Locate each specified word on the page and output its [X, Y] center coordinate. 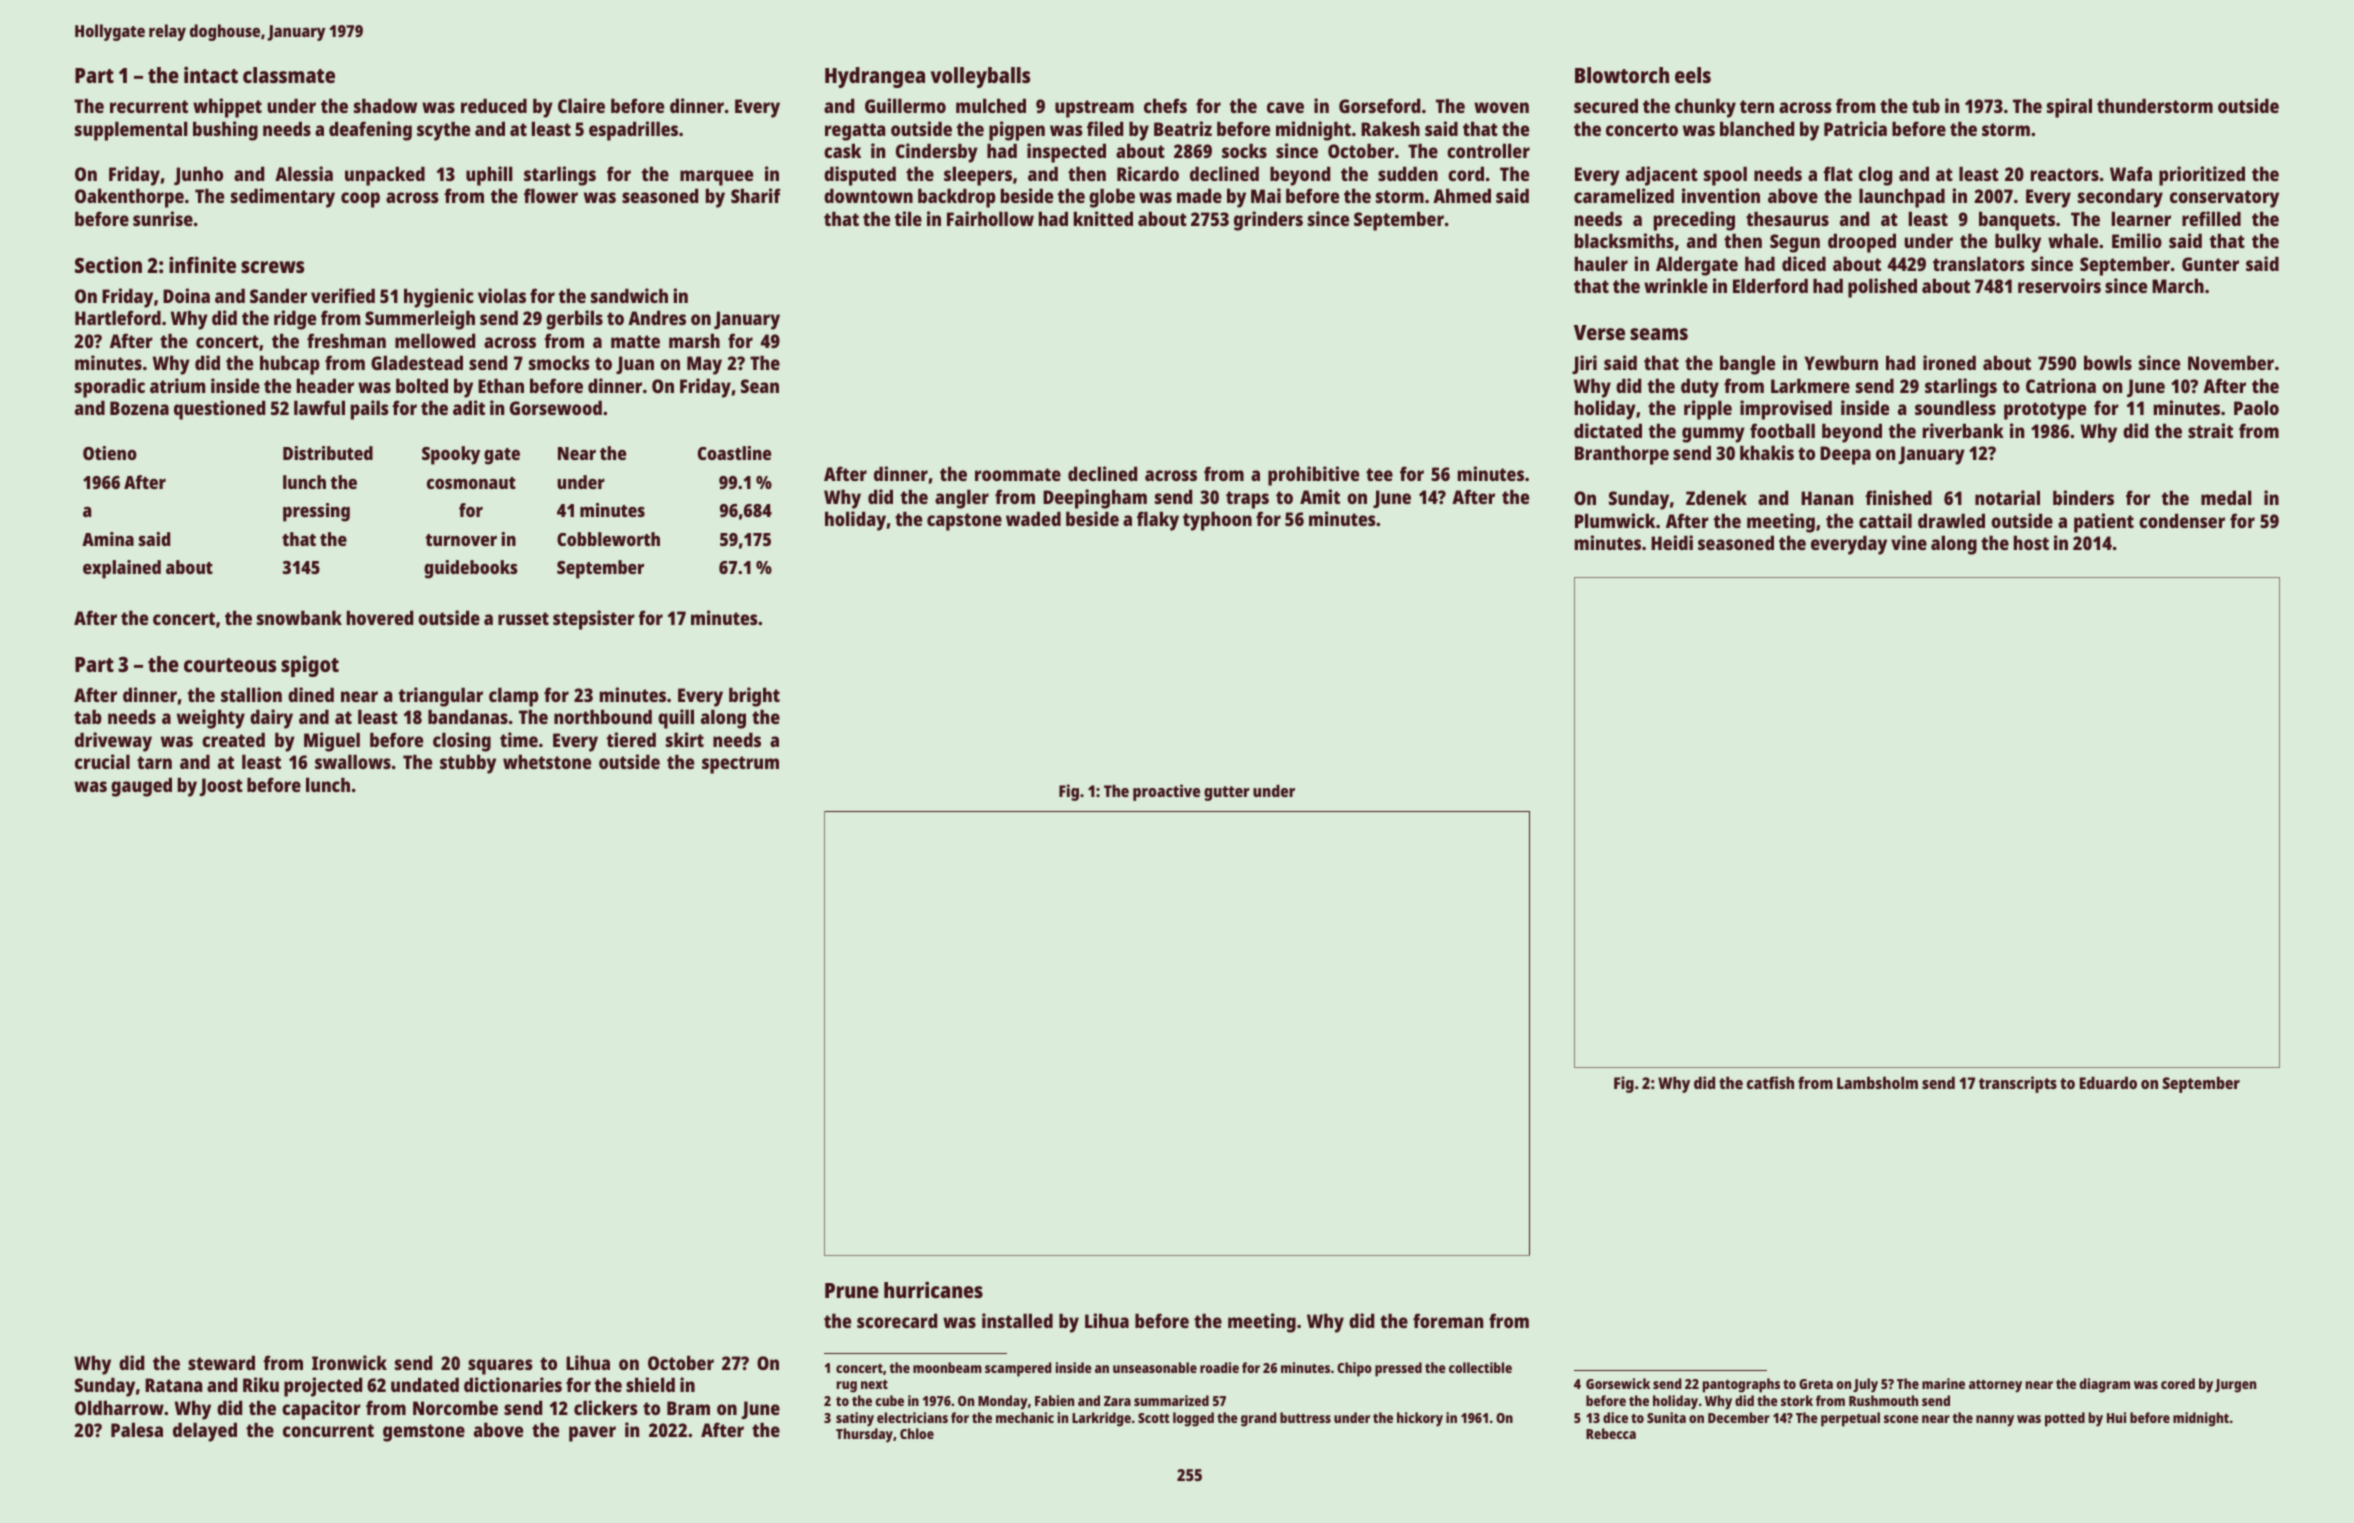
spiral [2069, 108]
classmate [289, 75]
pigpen [1017, 131]
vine [1909, 542]
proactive [1166, 792]
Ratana [173, 1385]
